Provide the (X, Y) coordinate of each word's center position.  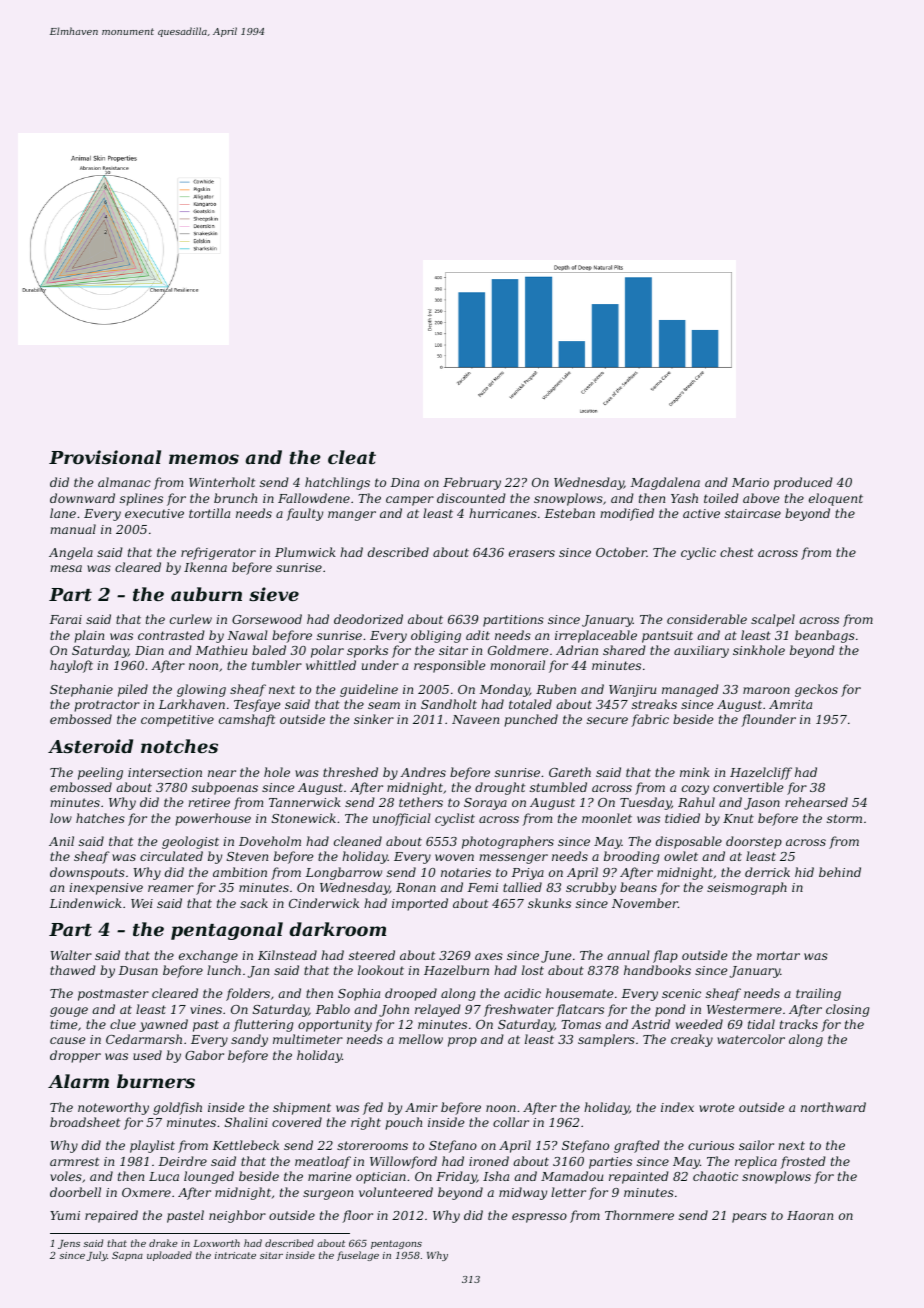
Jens (69, 1244)
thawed (73, 970)
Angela (71, 553)
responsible (449, 666)
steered (372, 955)
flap (665, 956)
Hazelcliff (761, 773)
